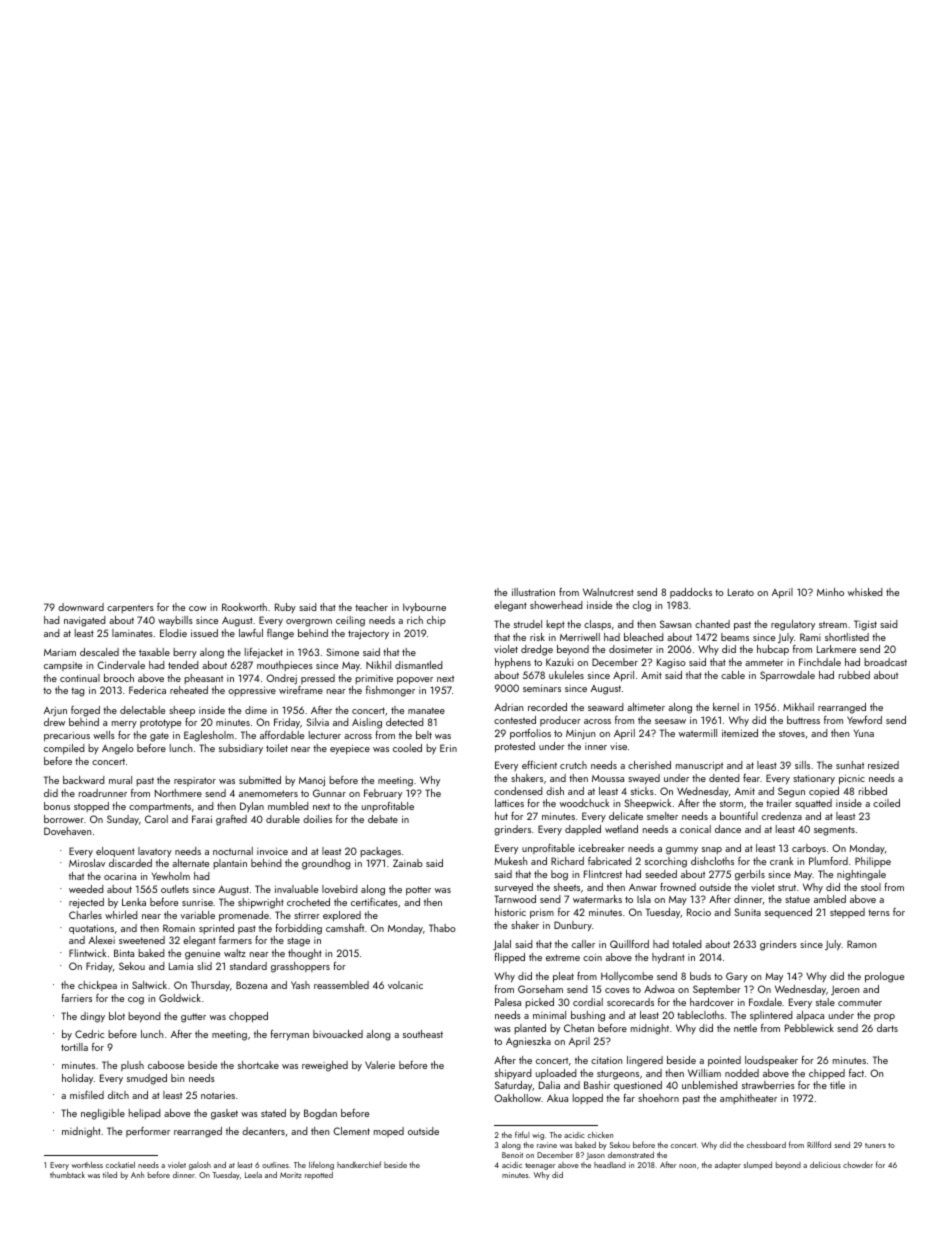 This screenshot has width=952, height=1233. I want to click on bushing, so click(588, 1016).
